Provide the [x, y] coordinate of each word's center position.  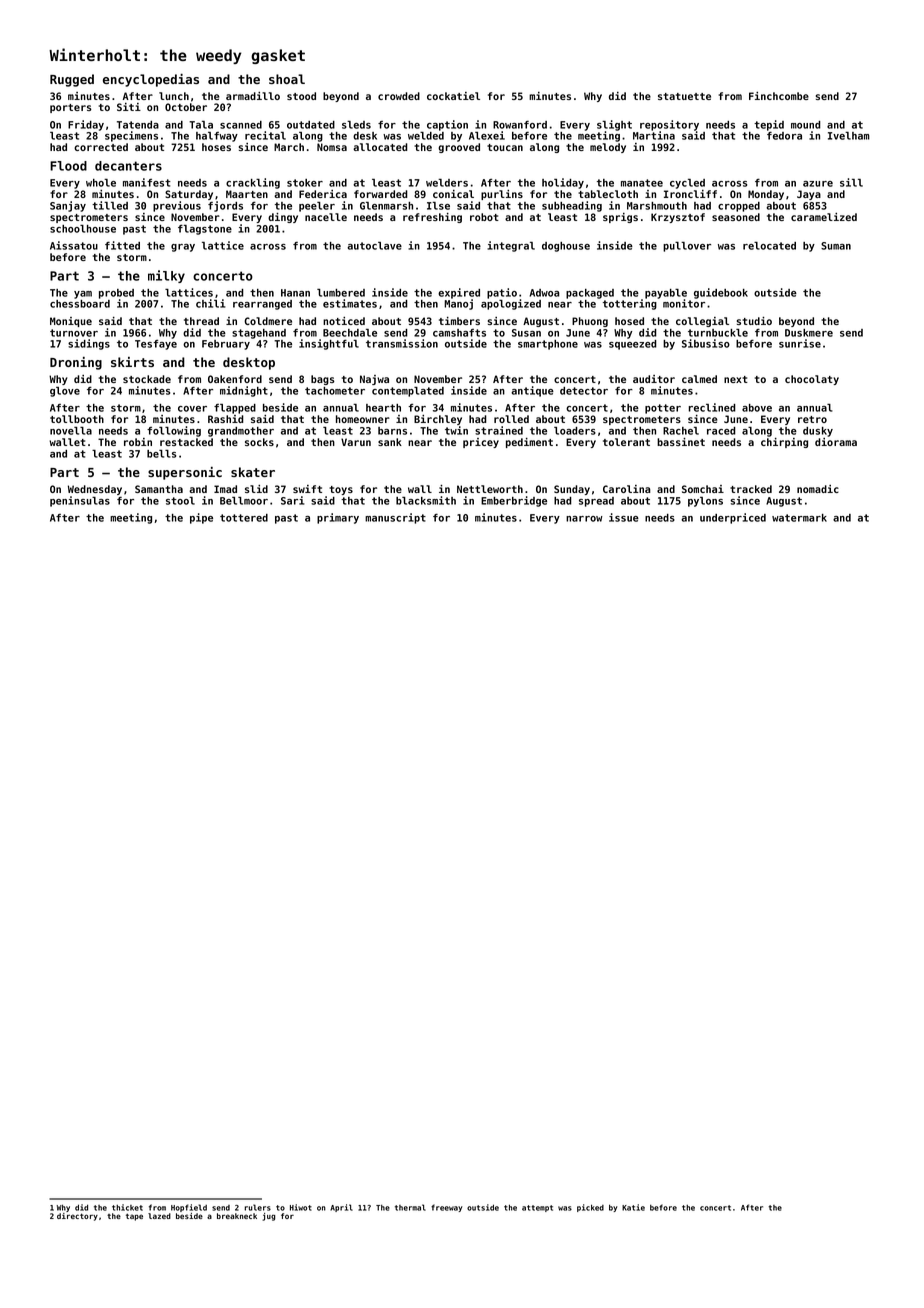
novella [71, 431]
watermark [799, 518]
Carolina [626, 489]
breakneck [237, 1216]
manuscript [395, 518]
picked [590, 1208]
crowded [399, 96]
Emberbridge [514, 501]
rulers [257, 1207]
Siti [129, 107]
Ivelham [849, 136]
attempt [537, 1208]
